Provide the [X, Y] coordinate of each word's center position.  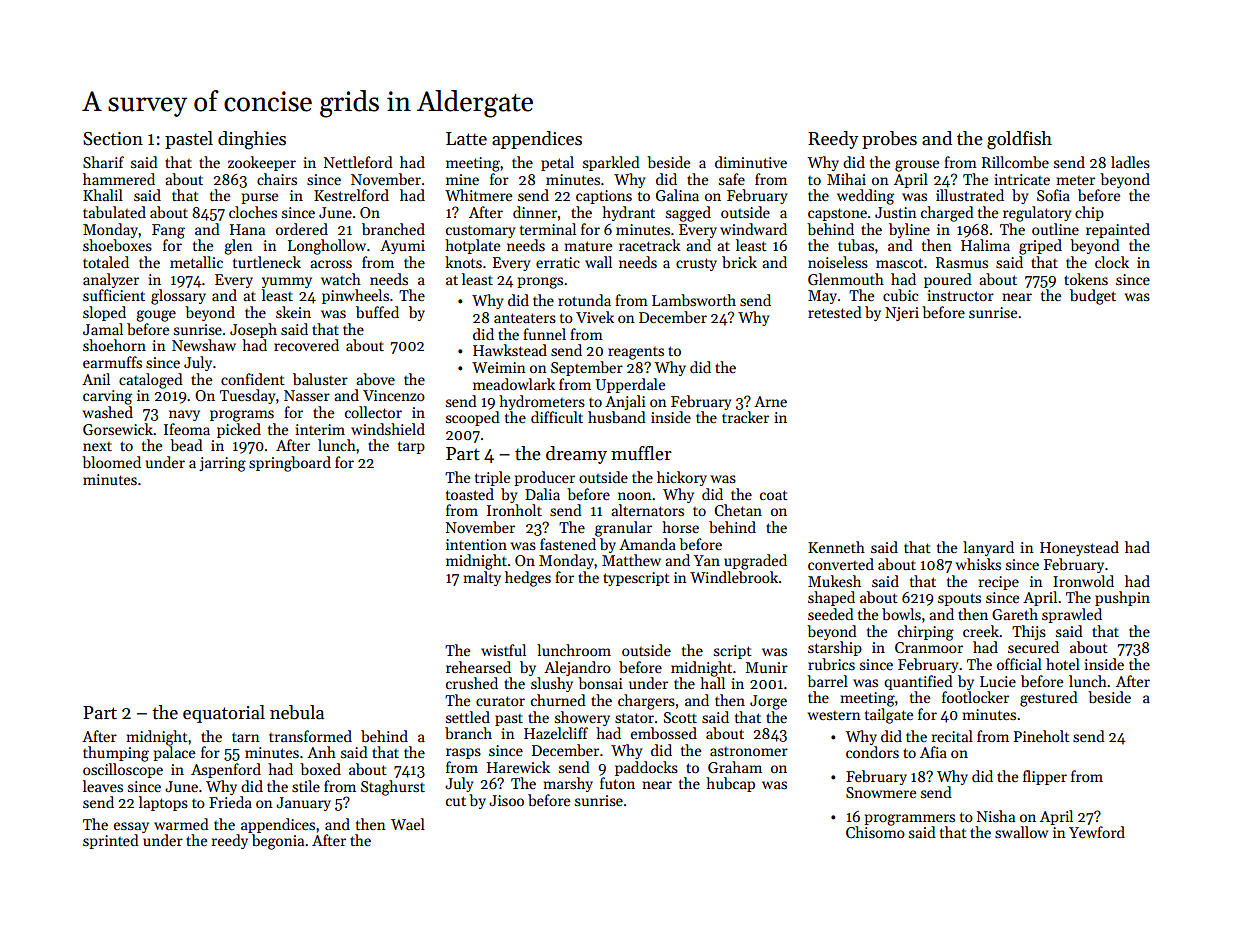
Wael [408, 824]
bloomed [111, 462]
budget [1093, 297]
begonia [278, 842]
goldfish [1019, 140]
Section [113, 139]
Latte [466, 139]
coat [774, 495]
